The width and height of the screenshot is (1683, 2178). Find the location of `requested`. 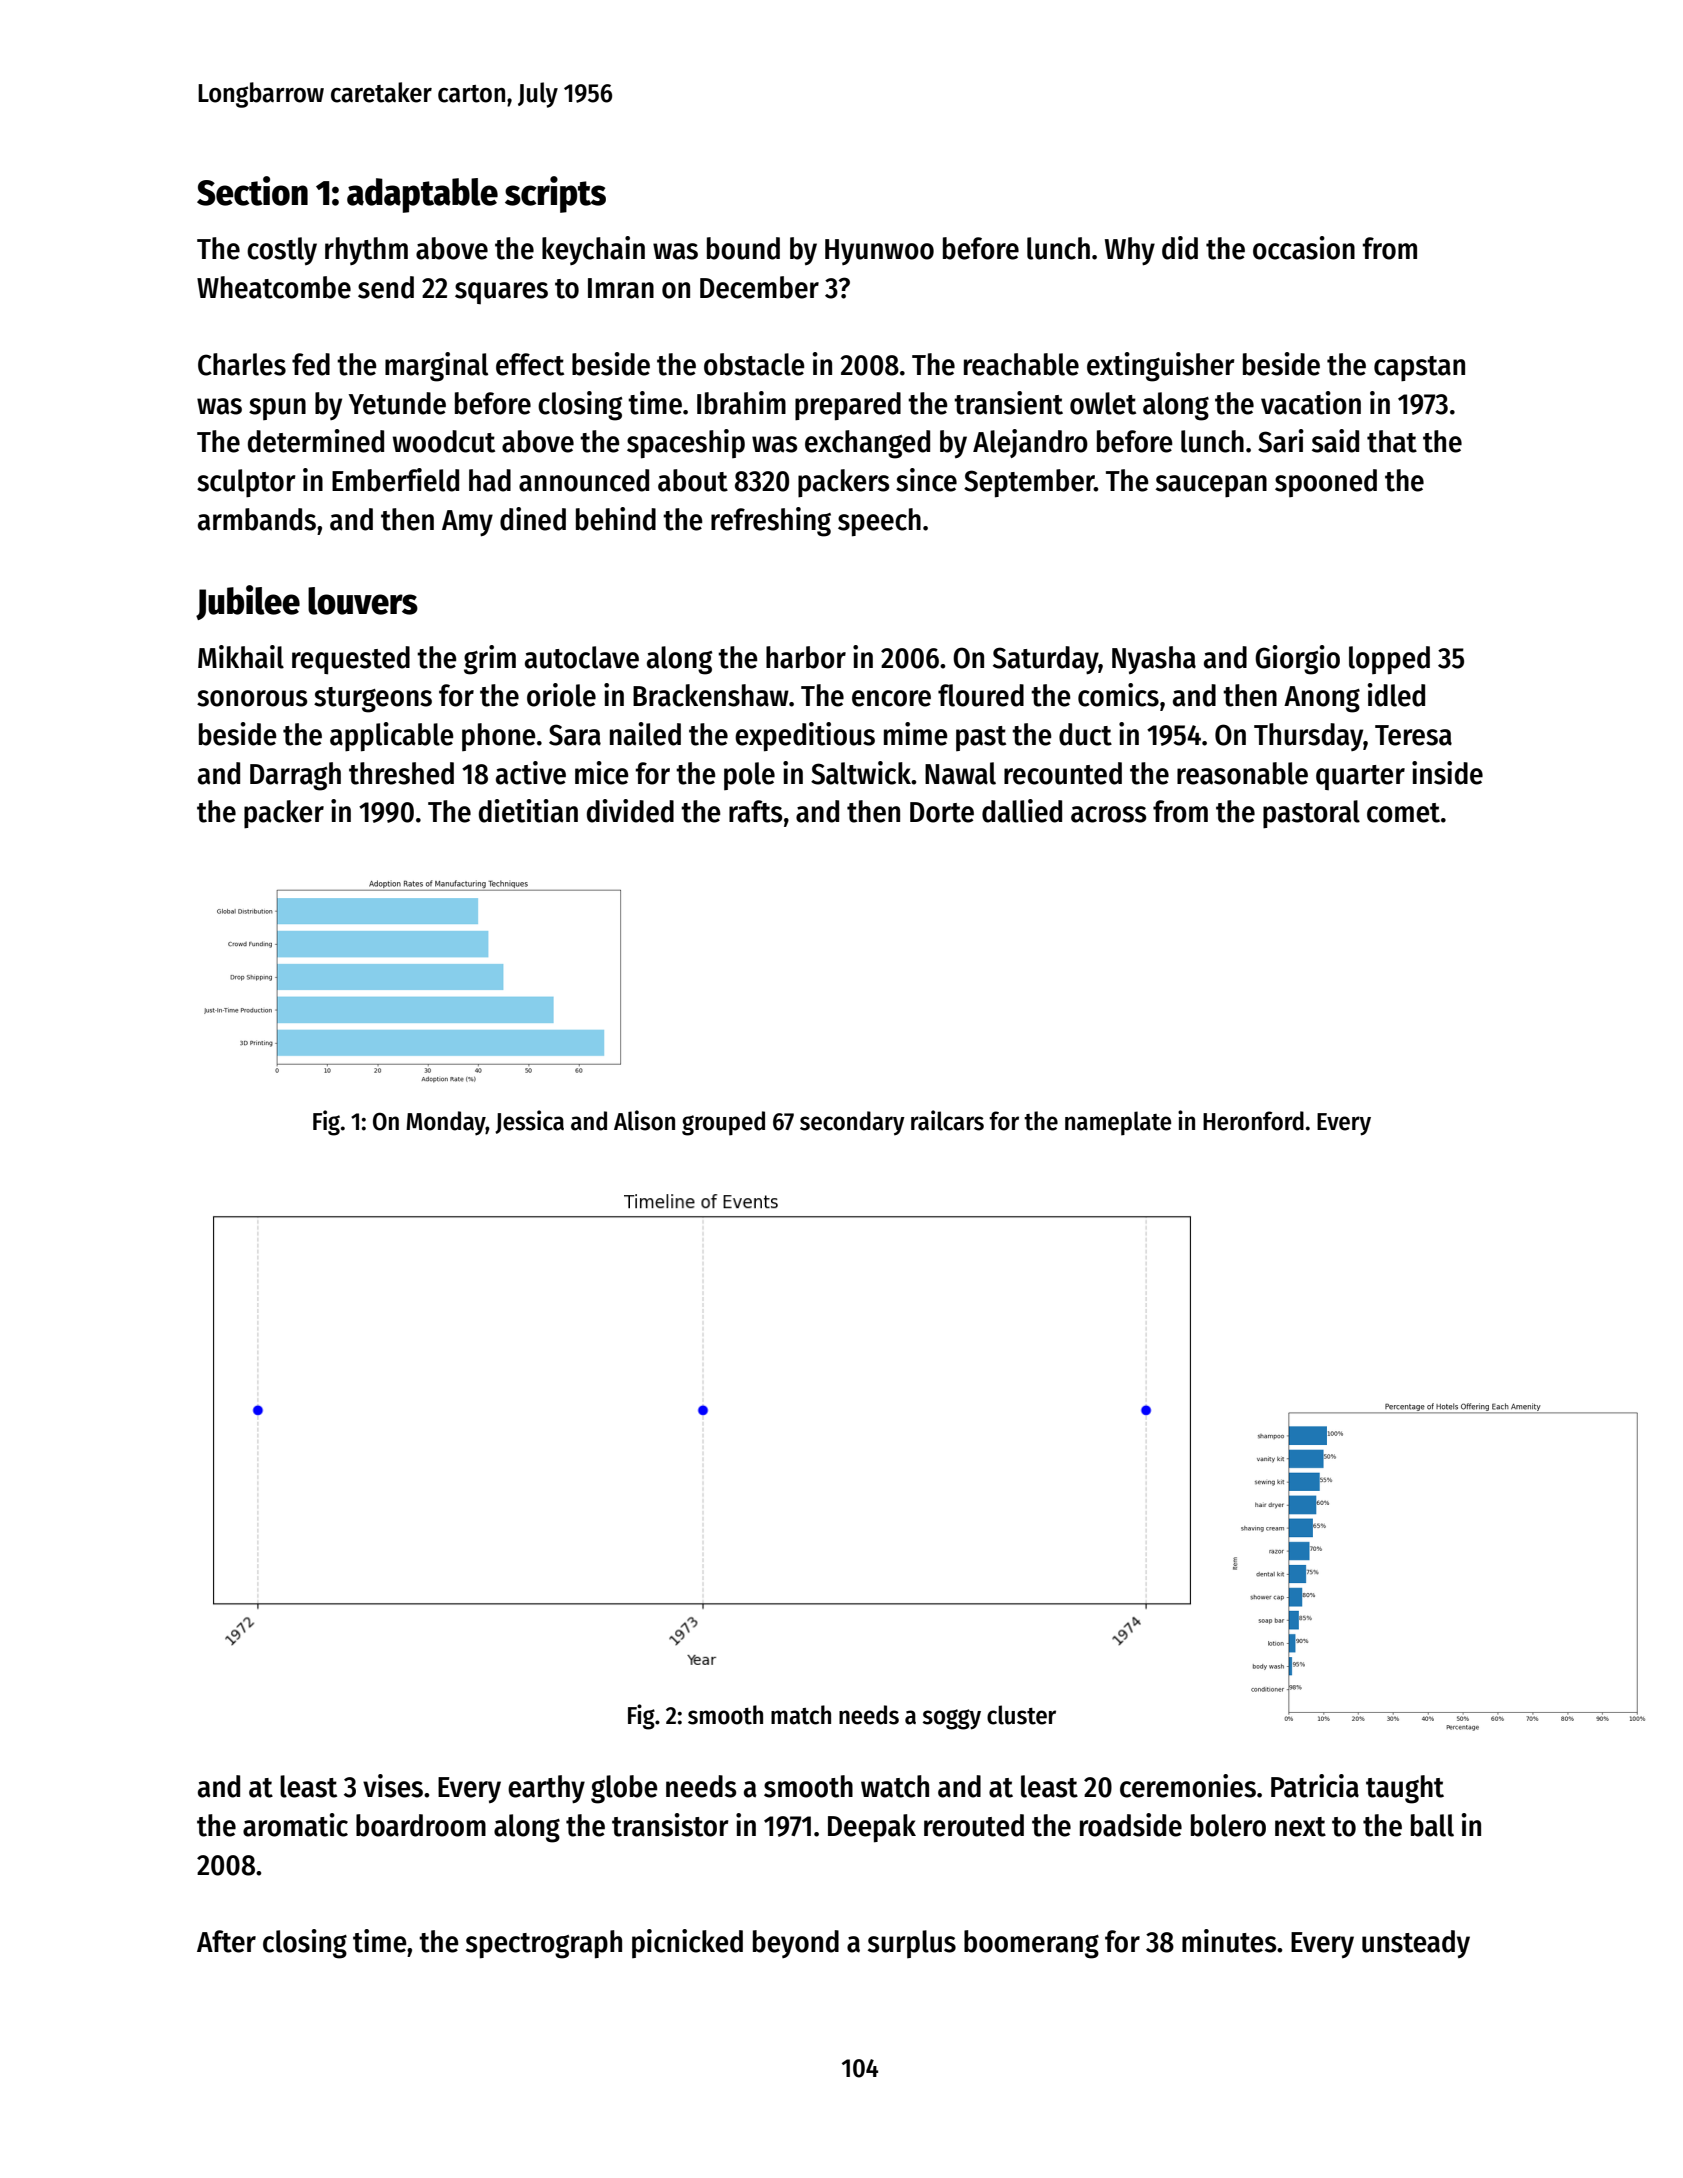

requested is located at coordinates (351, 660).
